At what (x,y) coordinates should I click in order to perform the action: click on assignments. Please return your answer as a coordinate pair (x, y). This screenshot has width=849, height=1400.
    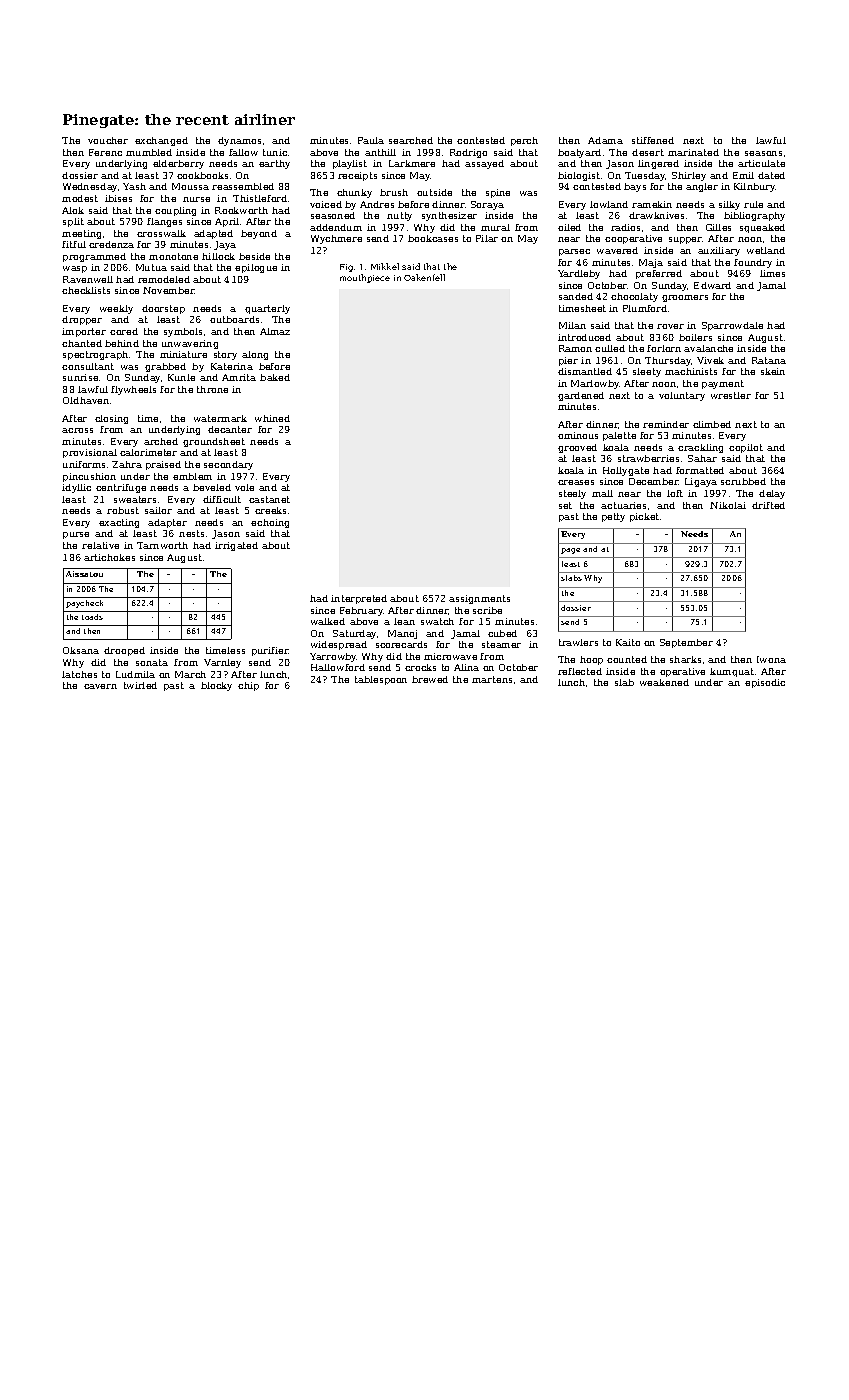
    Looking at the image, I should click on (479, 599).
